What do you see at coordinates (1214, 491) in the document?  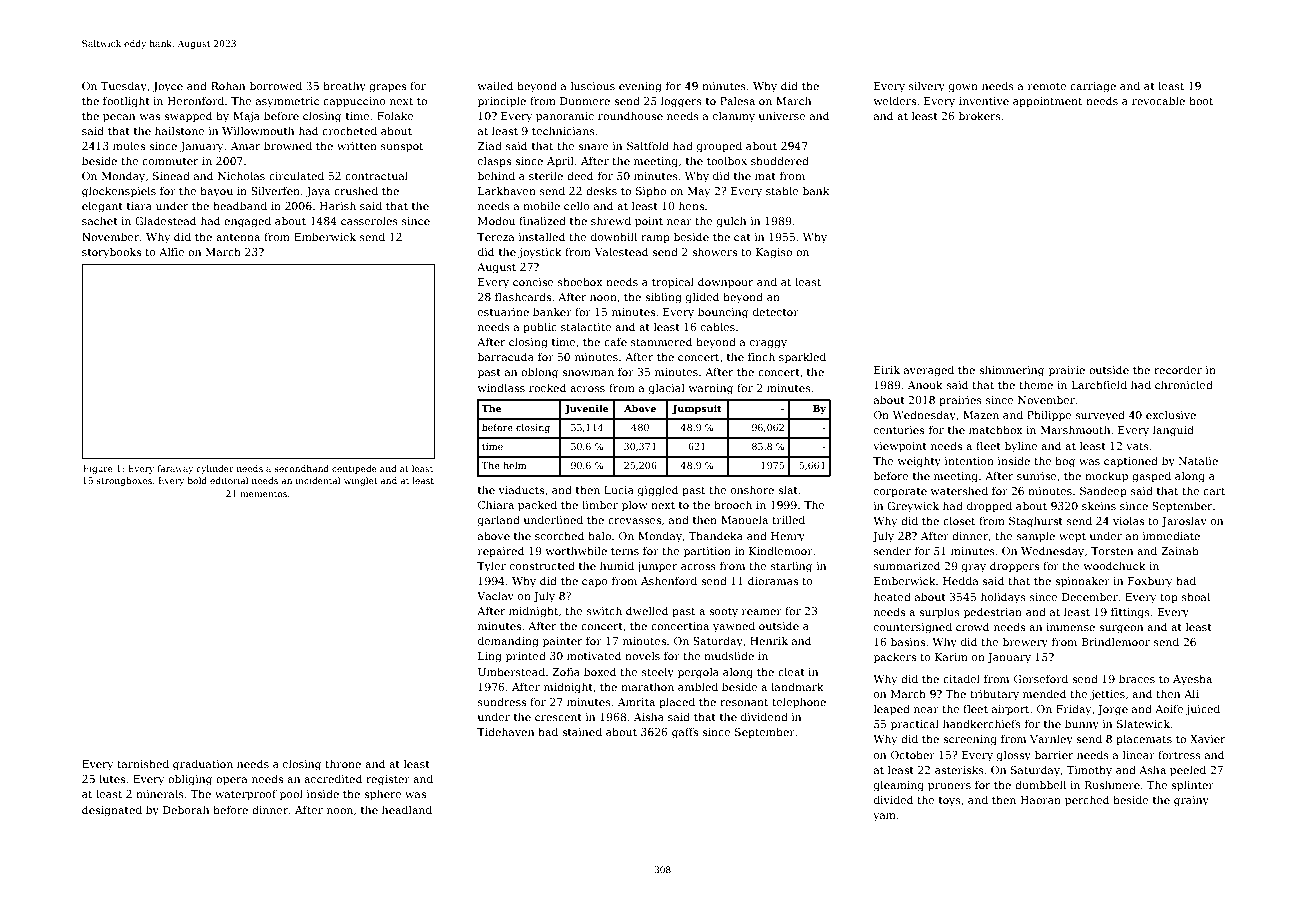 I see `cart` at bounding box center [1214, 491].
